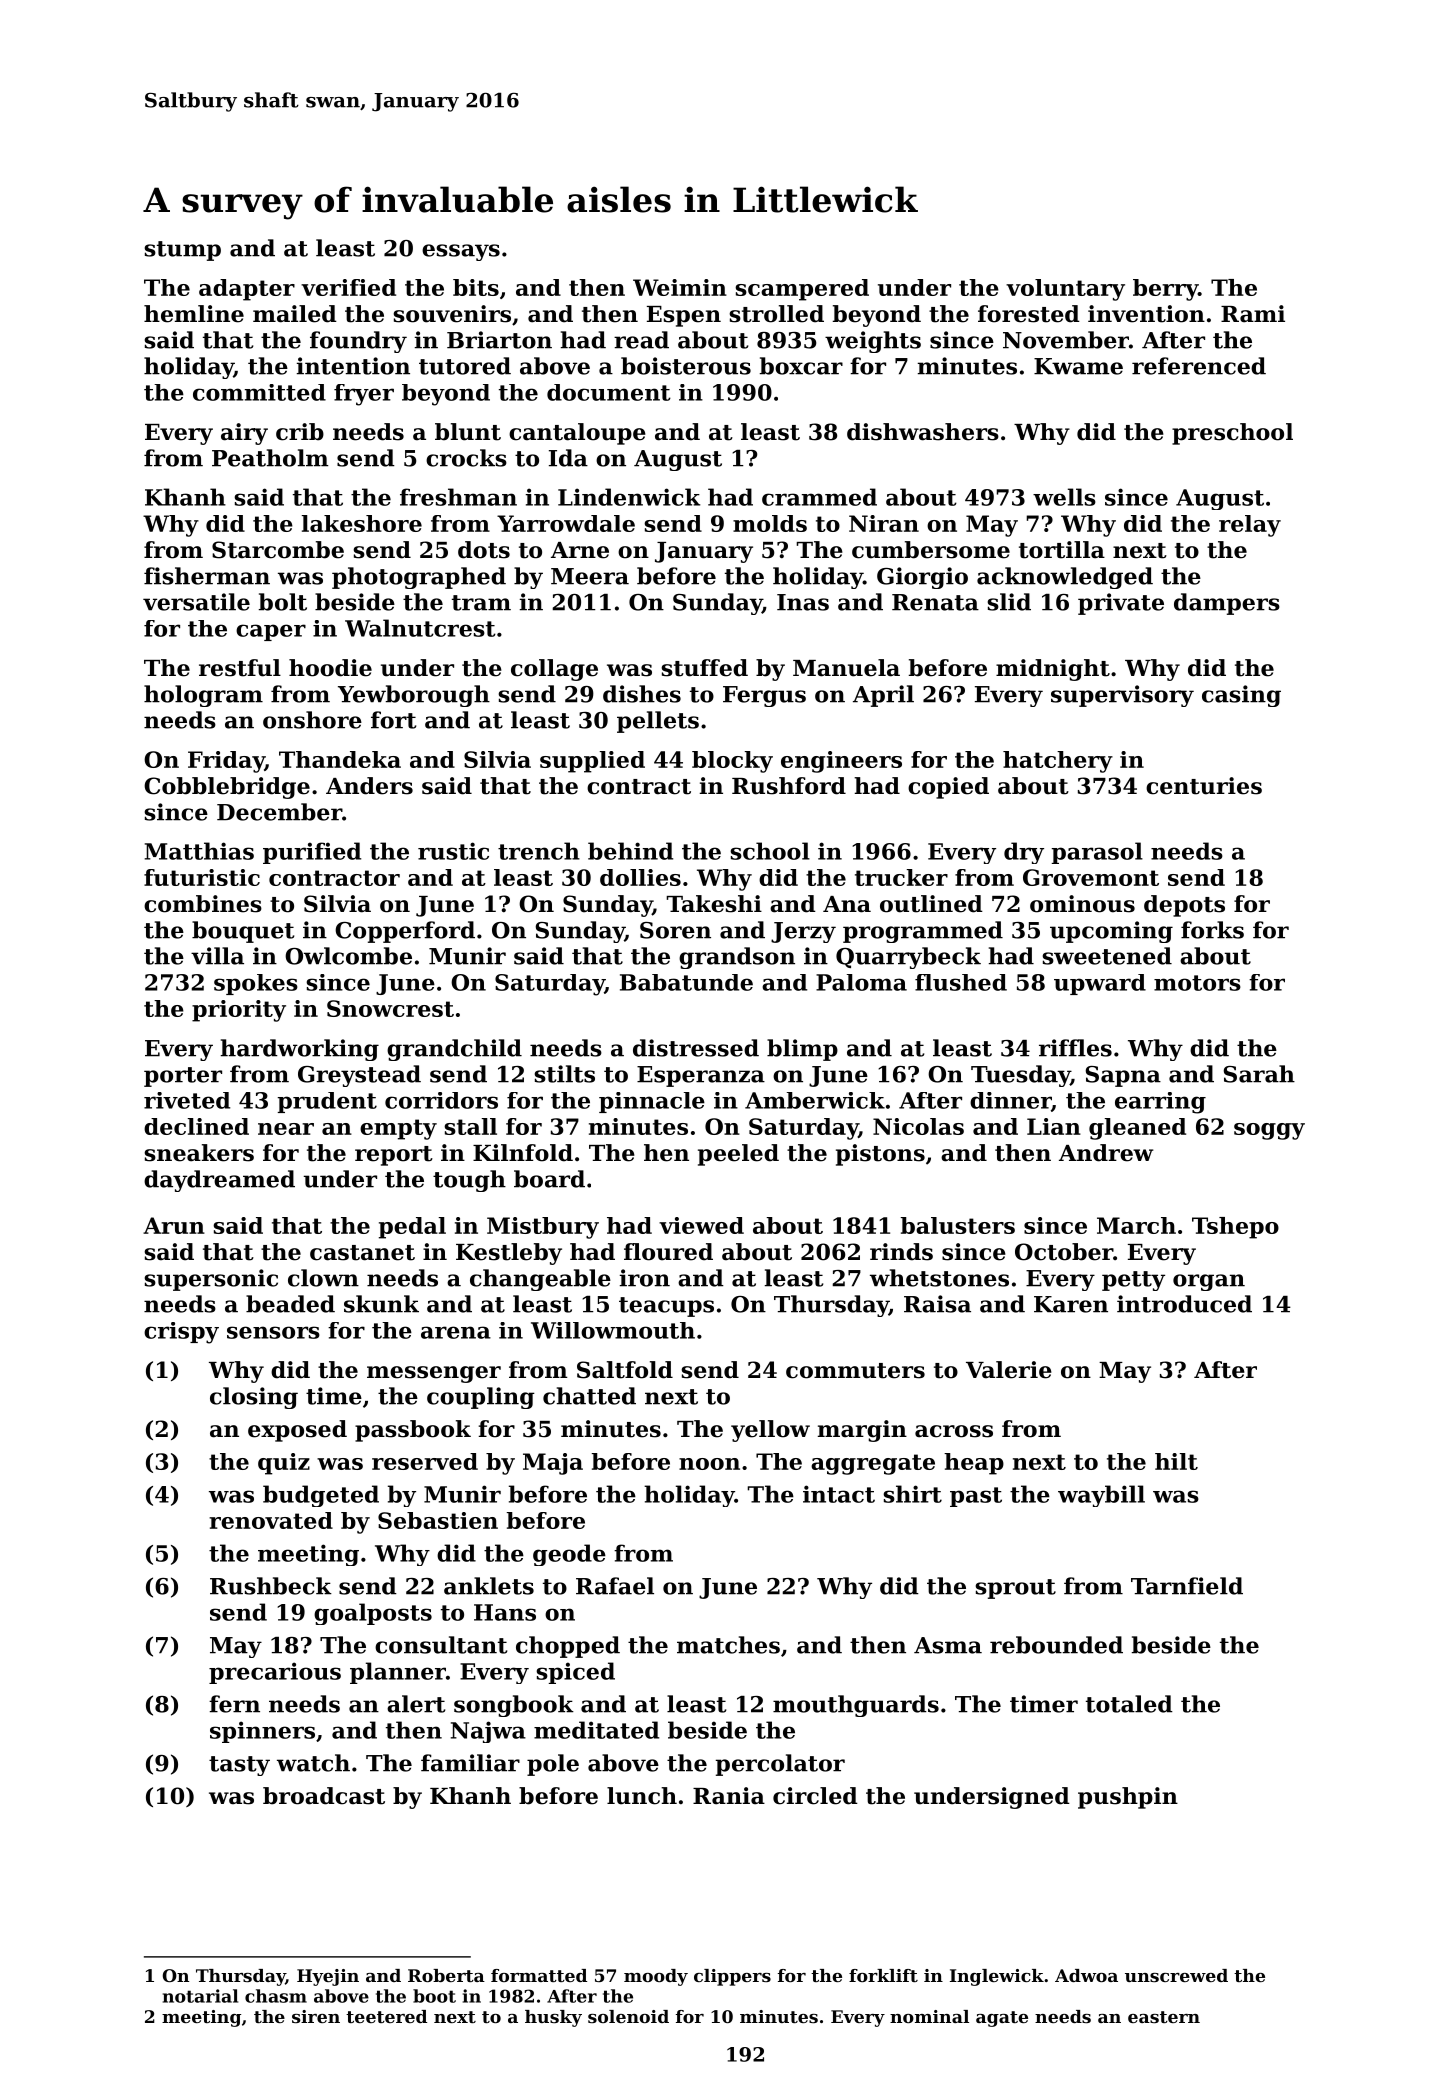  I want to click on exposed, so click(297, 1431).
